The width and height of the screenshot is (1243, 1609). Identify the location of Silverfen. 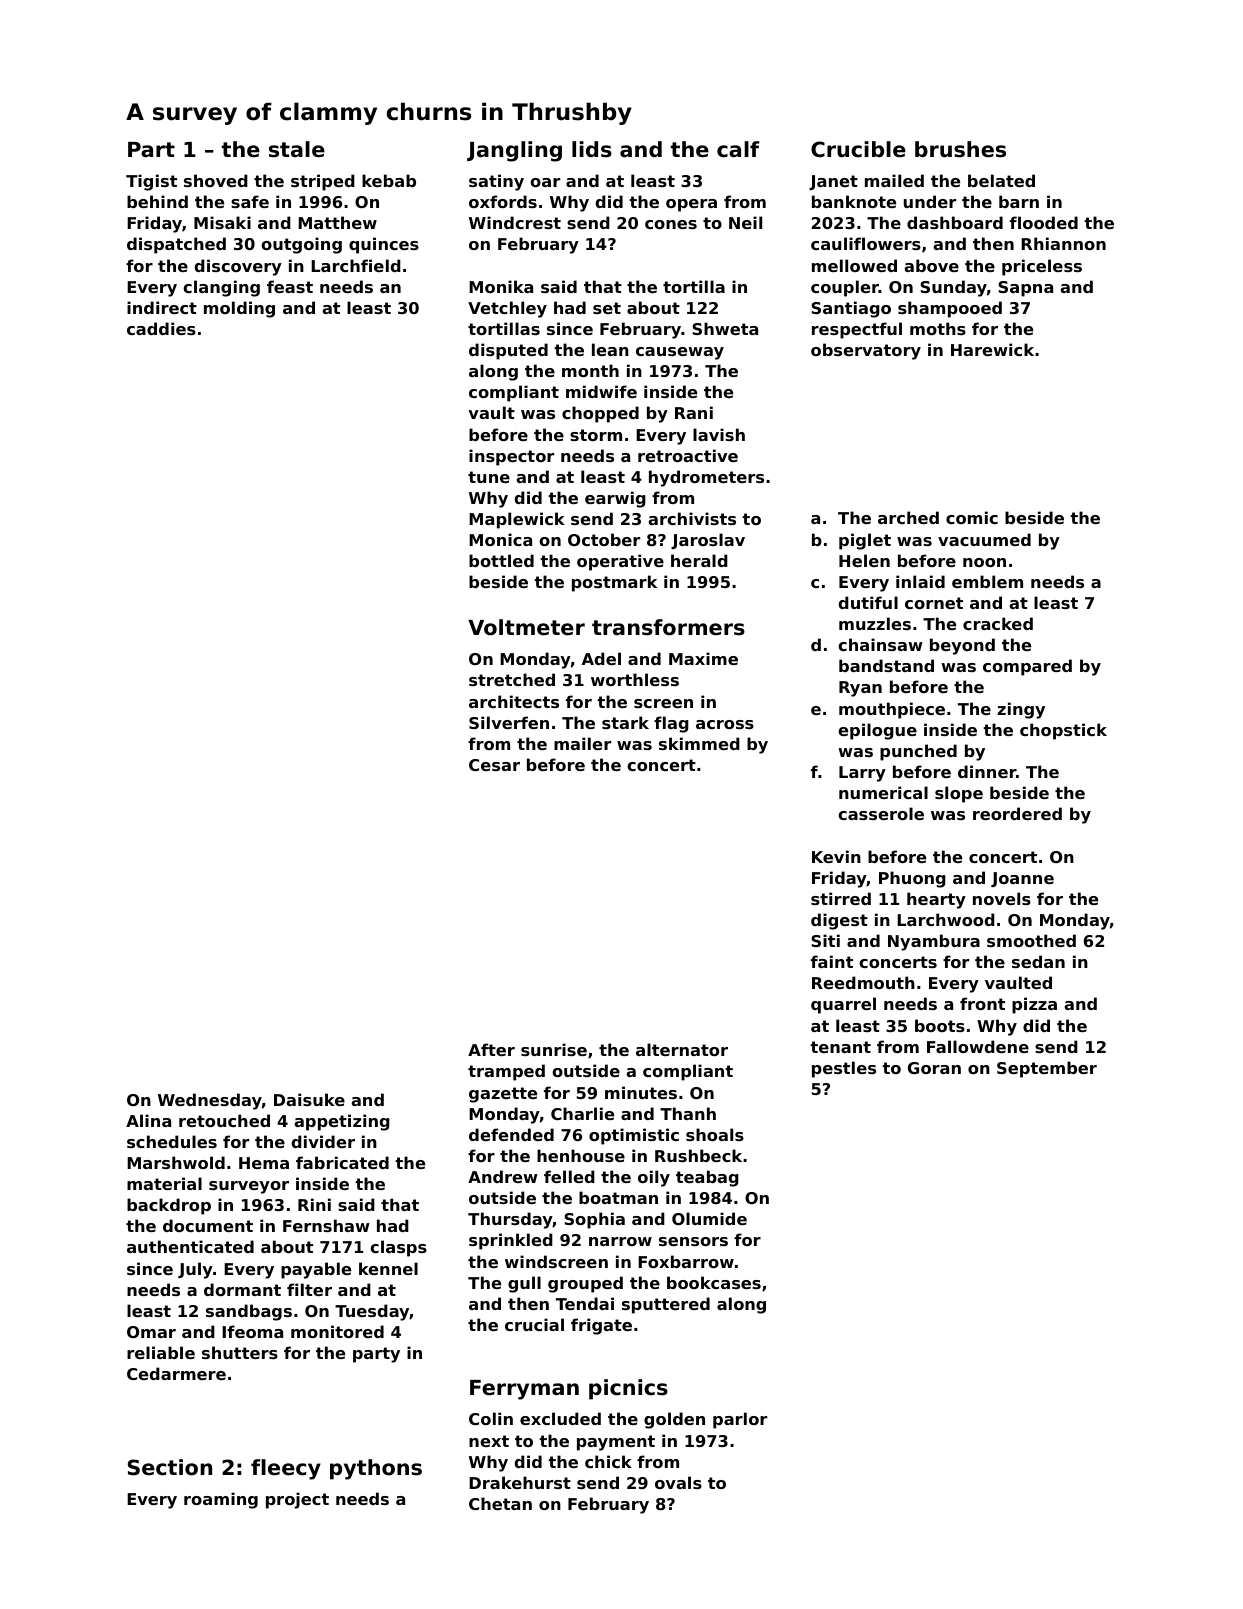
(509, 722).
